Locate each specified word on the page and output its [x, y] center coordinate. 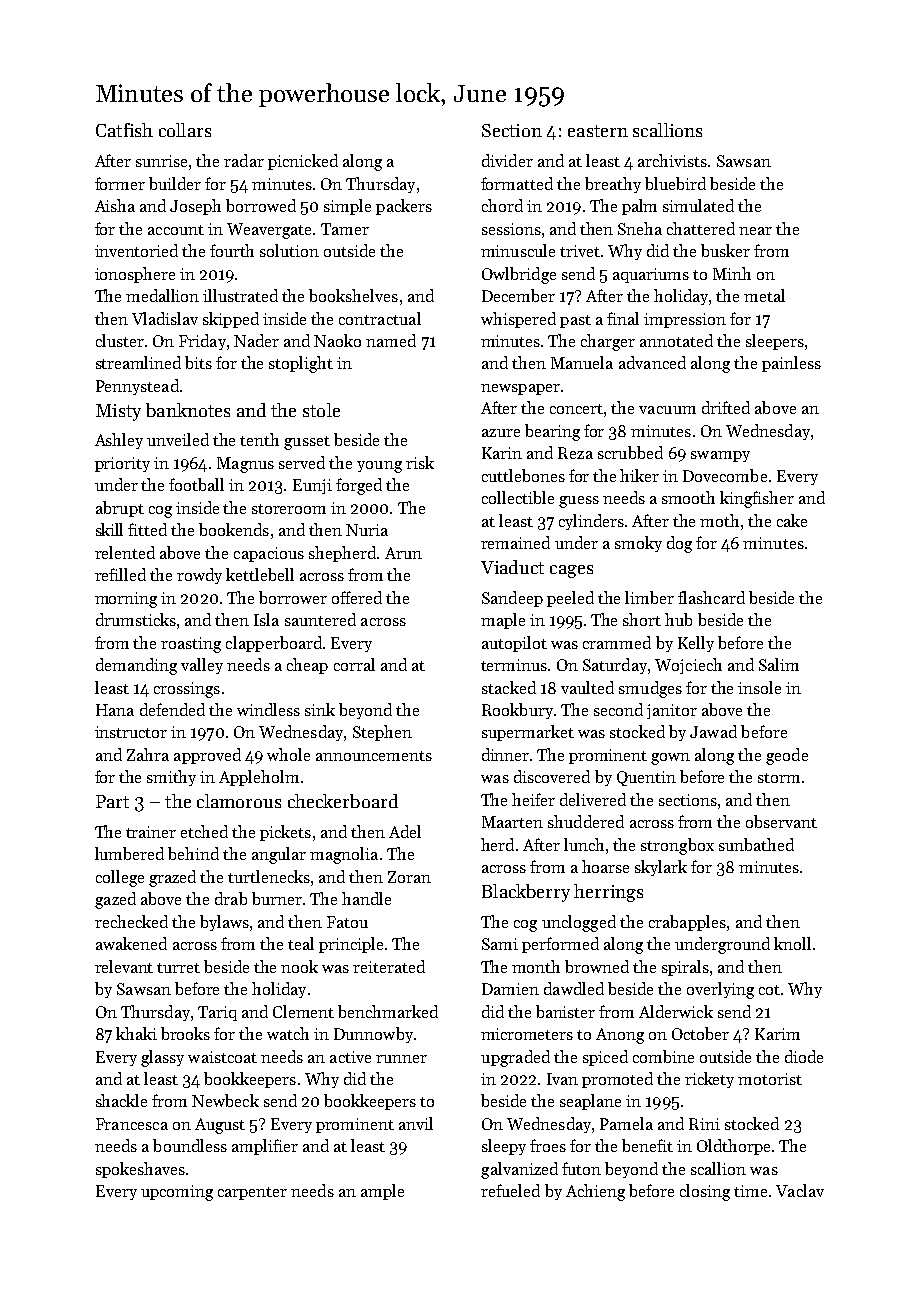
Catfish [124, 130]
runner [401, 1059]
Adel [405, 831]
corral [354, 664]
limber [649, 597]
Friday [202, 342]
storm [779, 778]
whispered [518, 320]
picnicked [303, 162]
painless [791, 364]
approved [207, 756]
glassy [162, 1058]
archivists [672, 160]
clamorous [239, 801]
